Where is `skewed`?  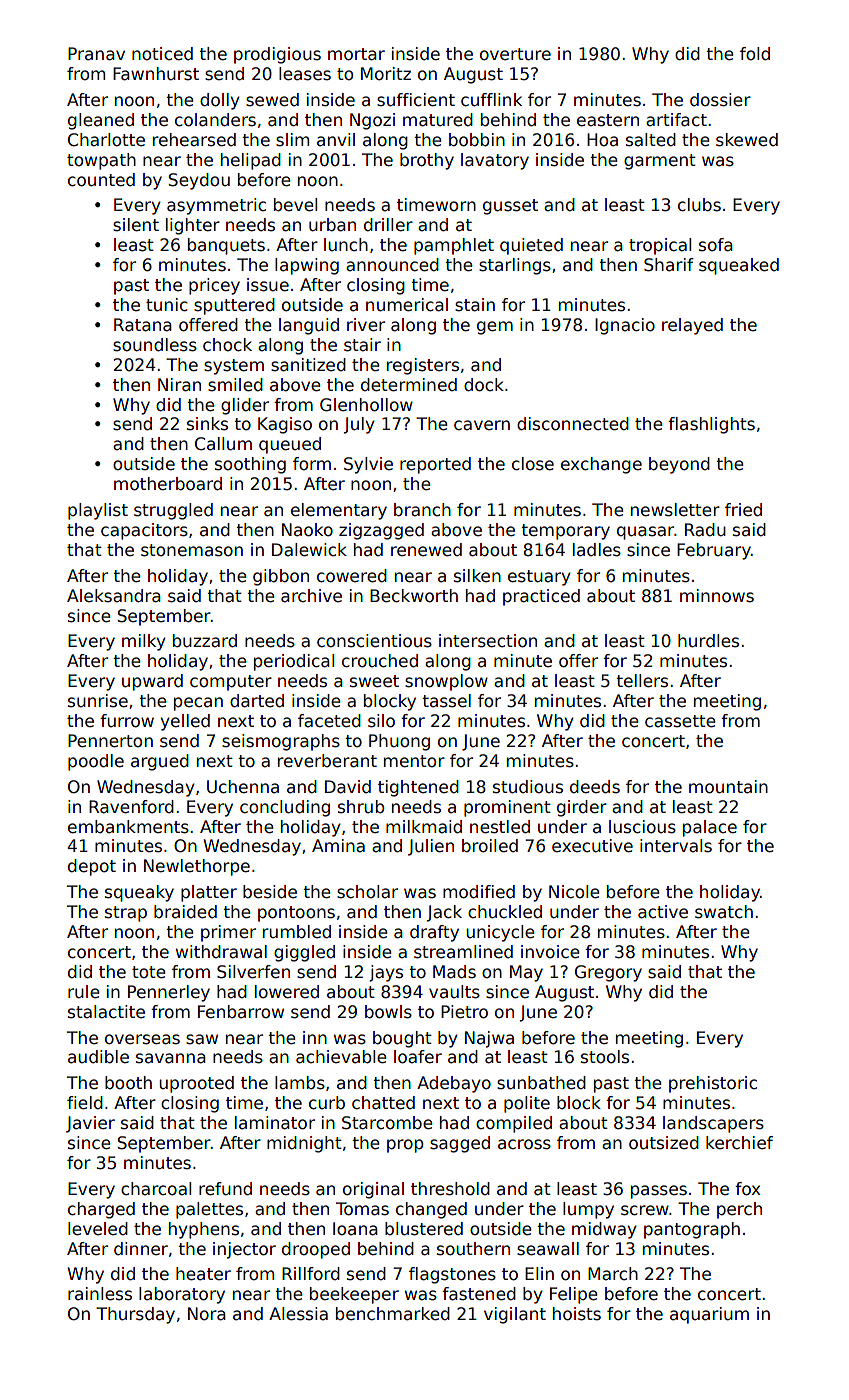
skewed is located at coordinates (747, 140).
